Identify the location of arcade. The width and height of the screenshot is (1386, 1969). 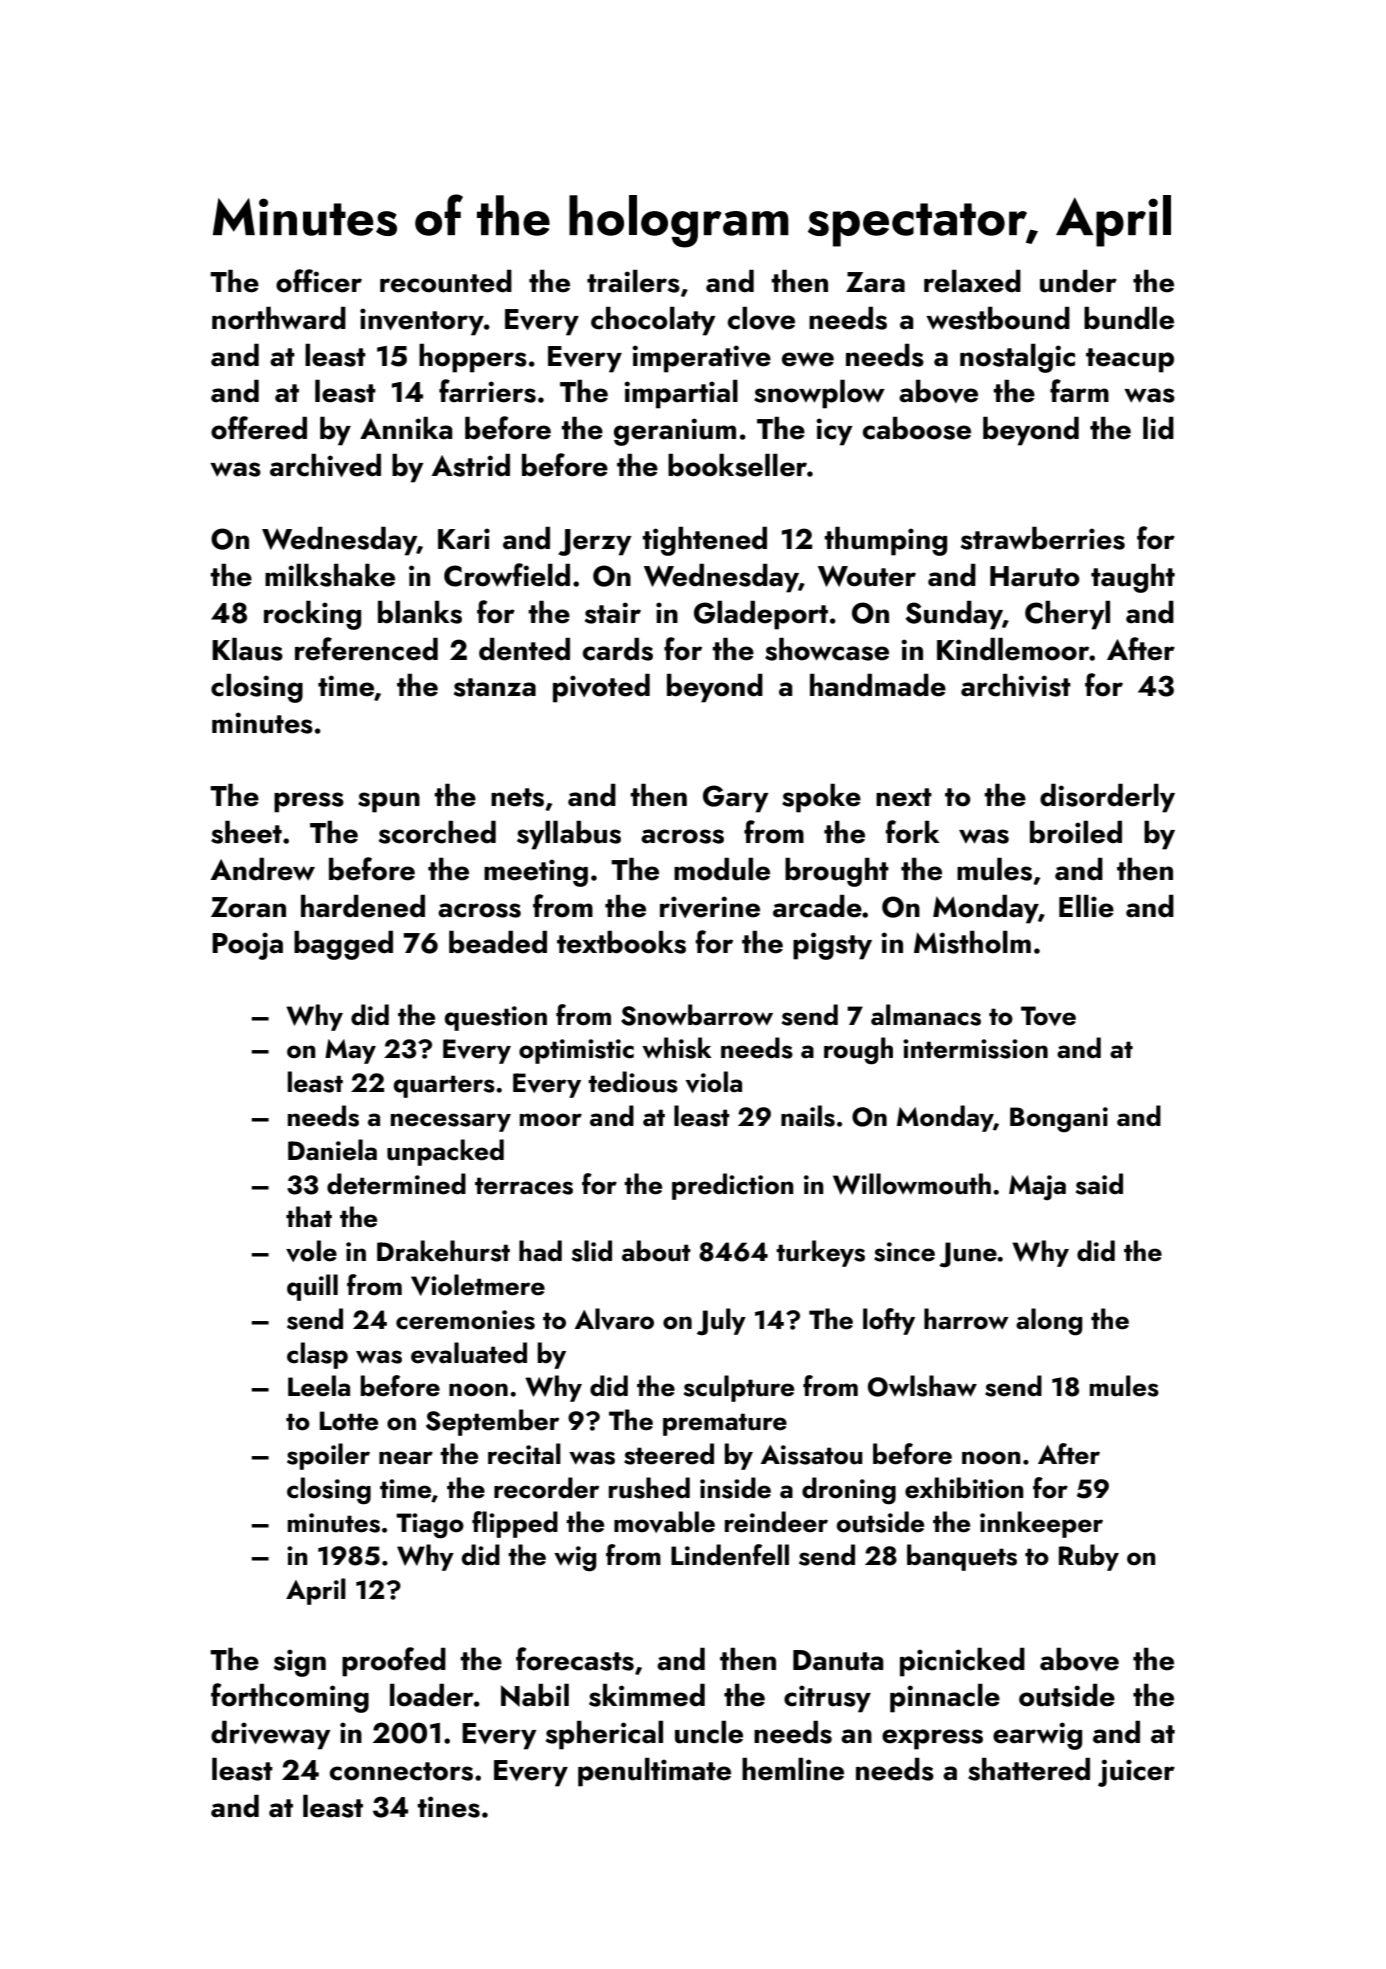
(817, 906).
